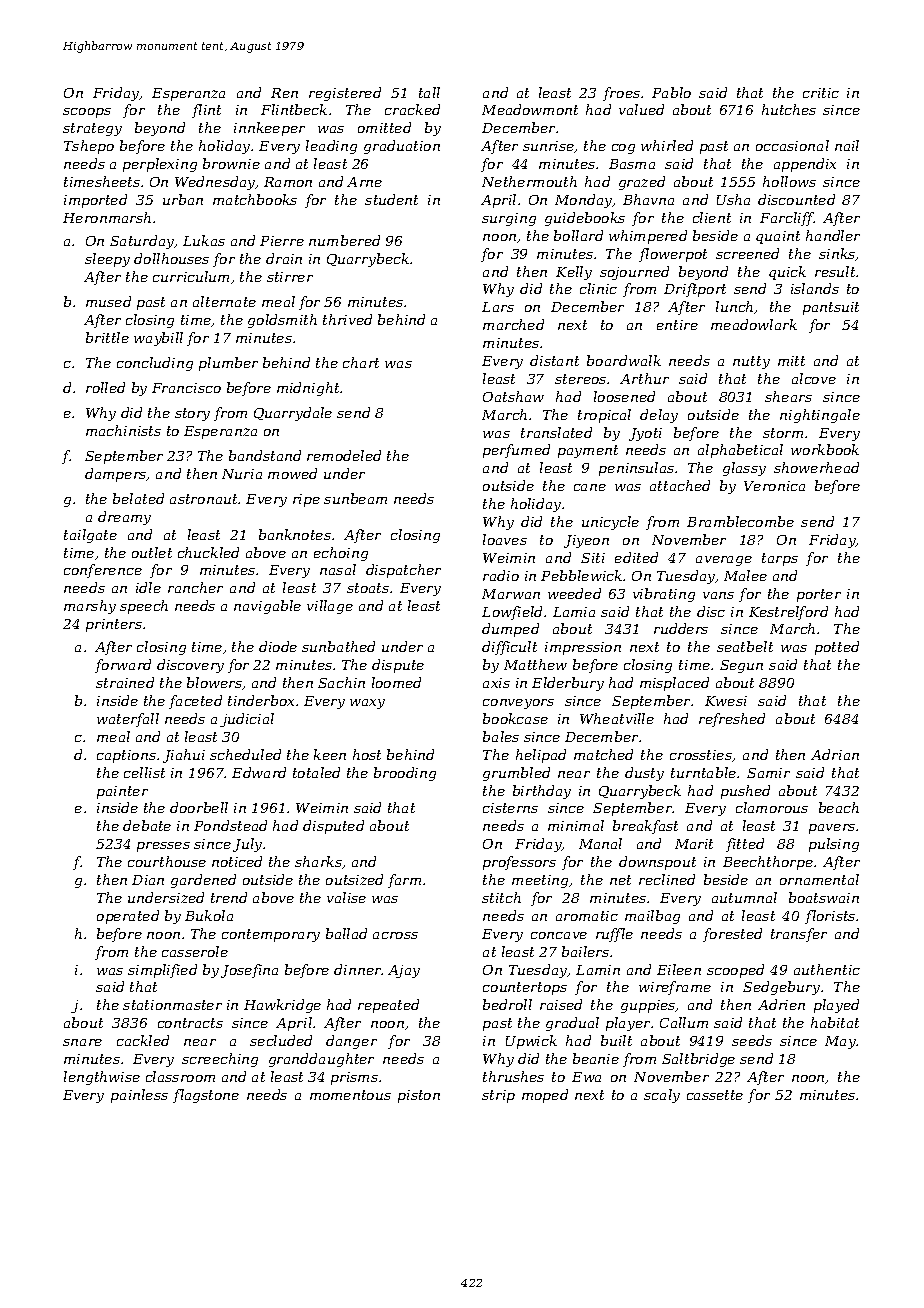 This document has width=924, height=1308. I want to click on tailgate, so click(90, 536).
